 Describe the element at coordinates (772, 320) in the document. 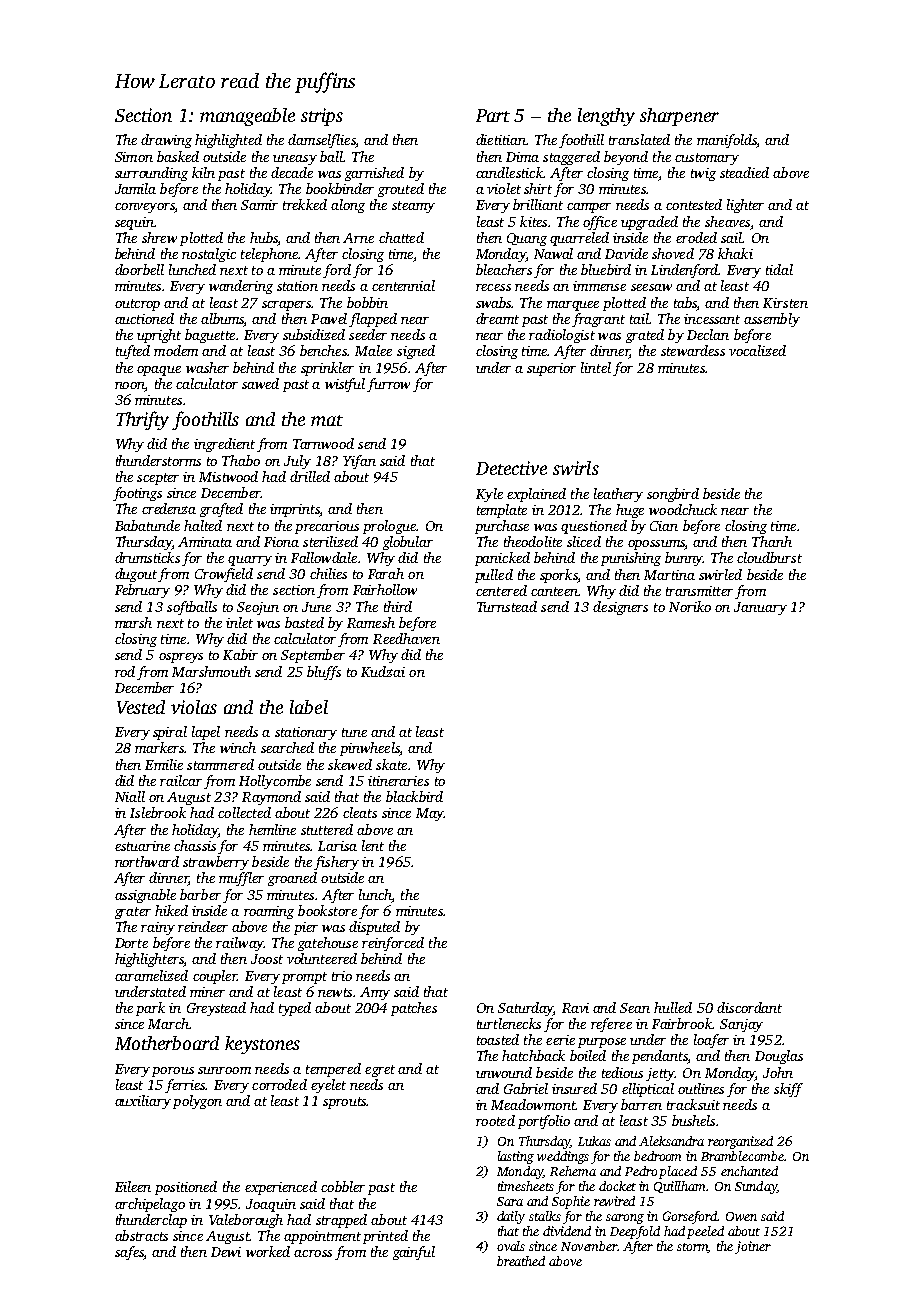

I see `assembly` at that location.
